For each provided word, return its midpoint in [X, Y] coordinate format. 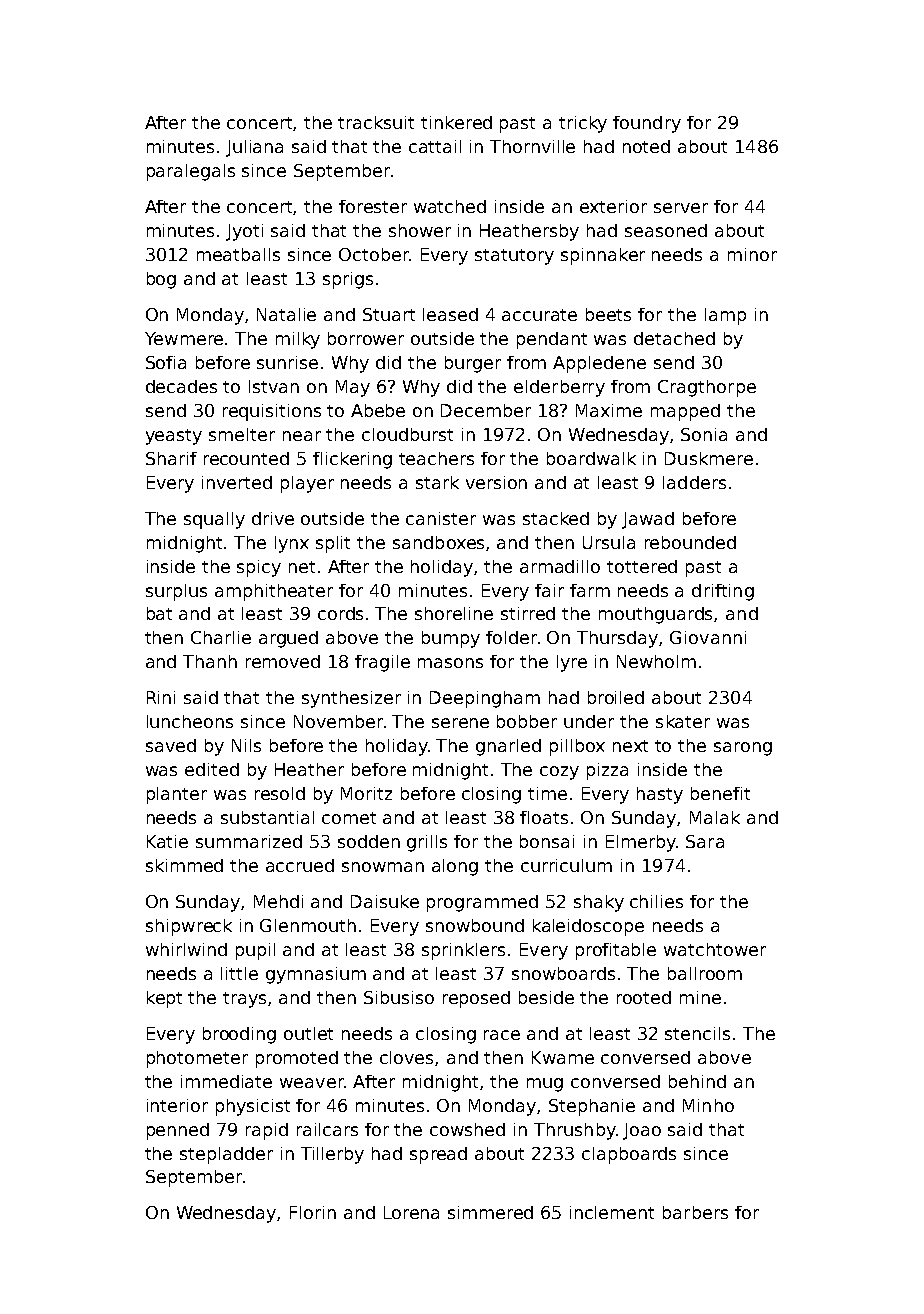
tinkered [456, 122]
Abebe [378, 410]
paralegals [191, 172]
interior [177, 1105]
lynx [292, 544]
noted [646, 146]
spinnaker [603, 256]
